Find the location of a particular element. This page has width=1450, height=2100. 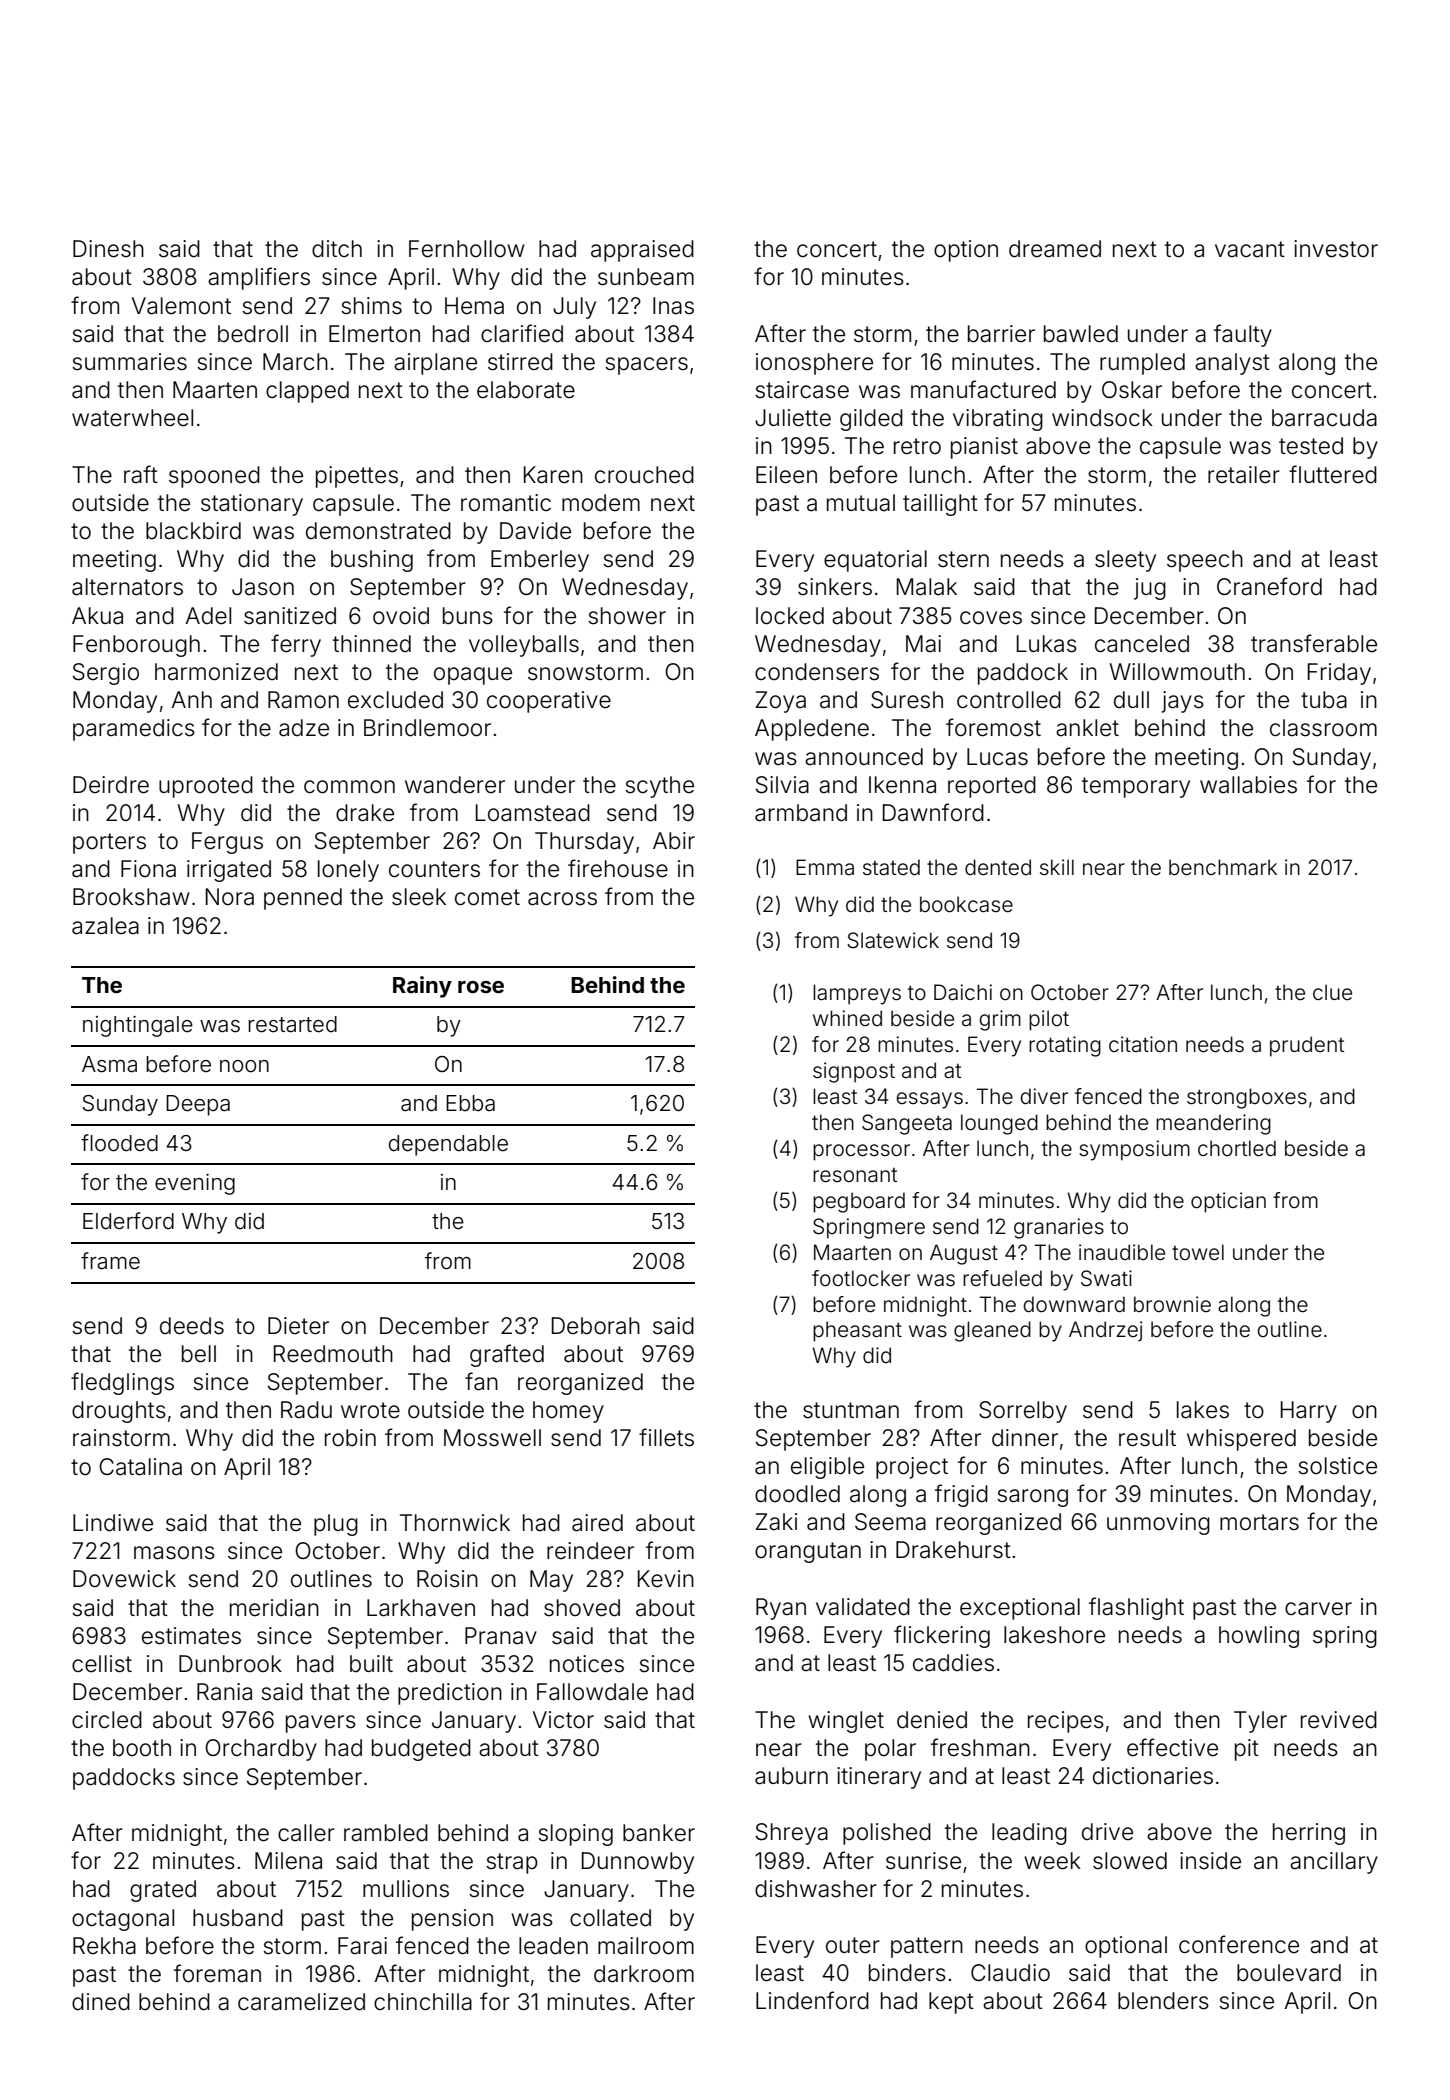

leaden is located at coordinates (553, 1946).
